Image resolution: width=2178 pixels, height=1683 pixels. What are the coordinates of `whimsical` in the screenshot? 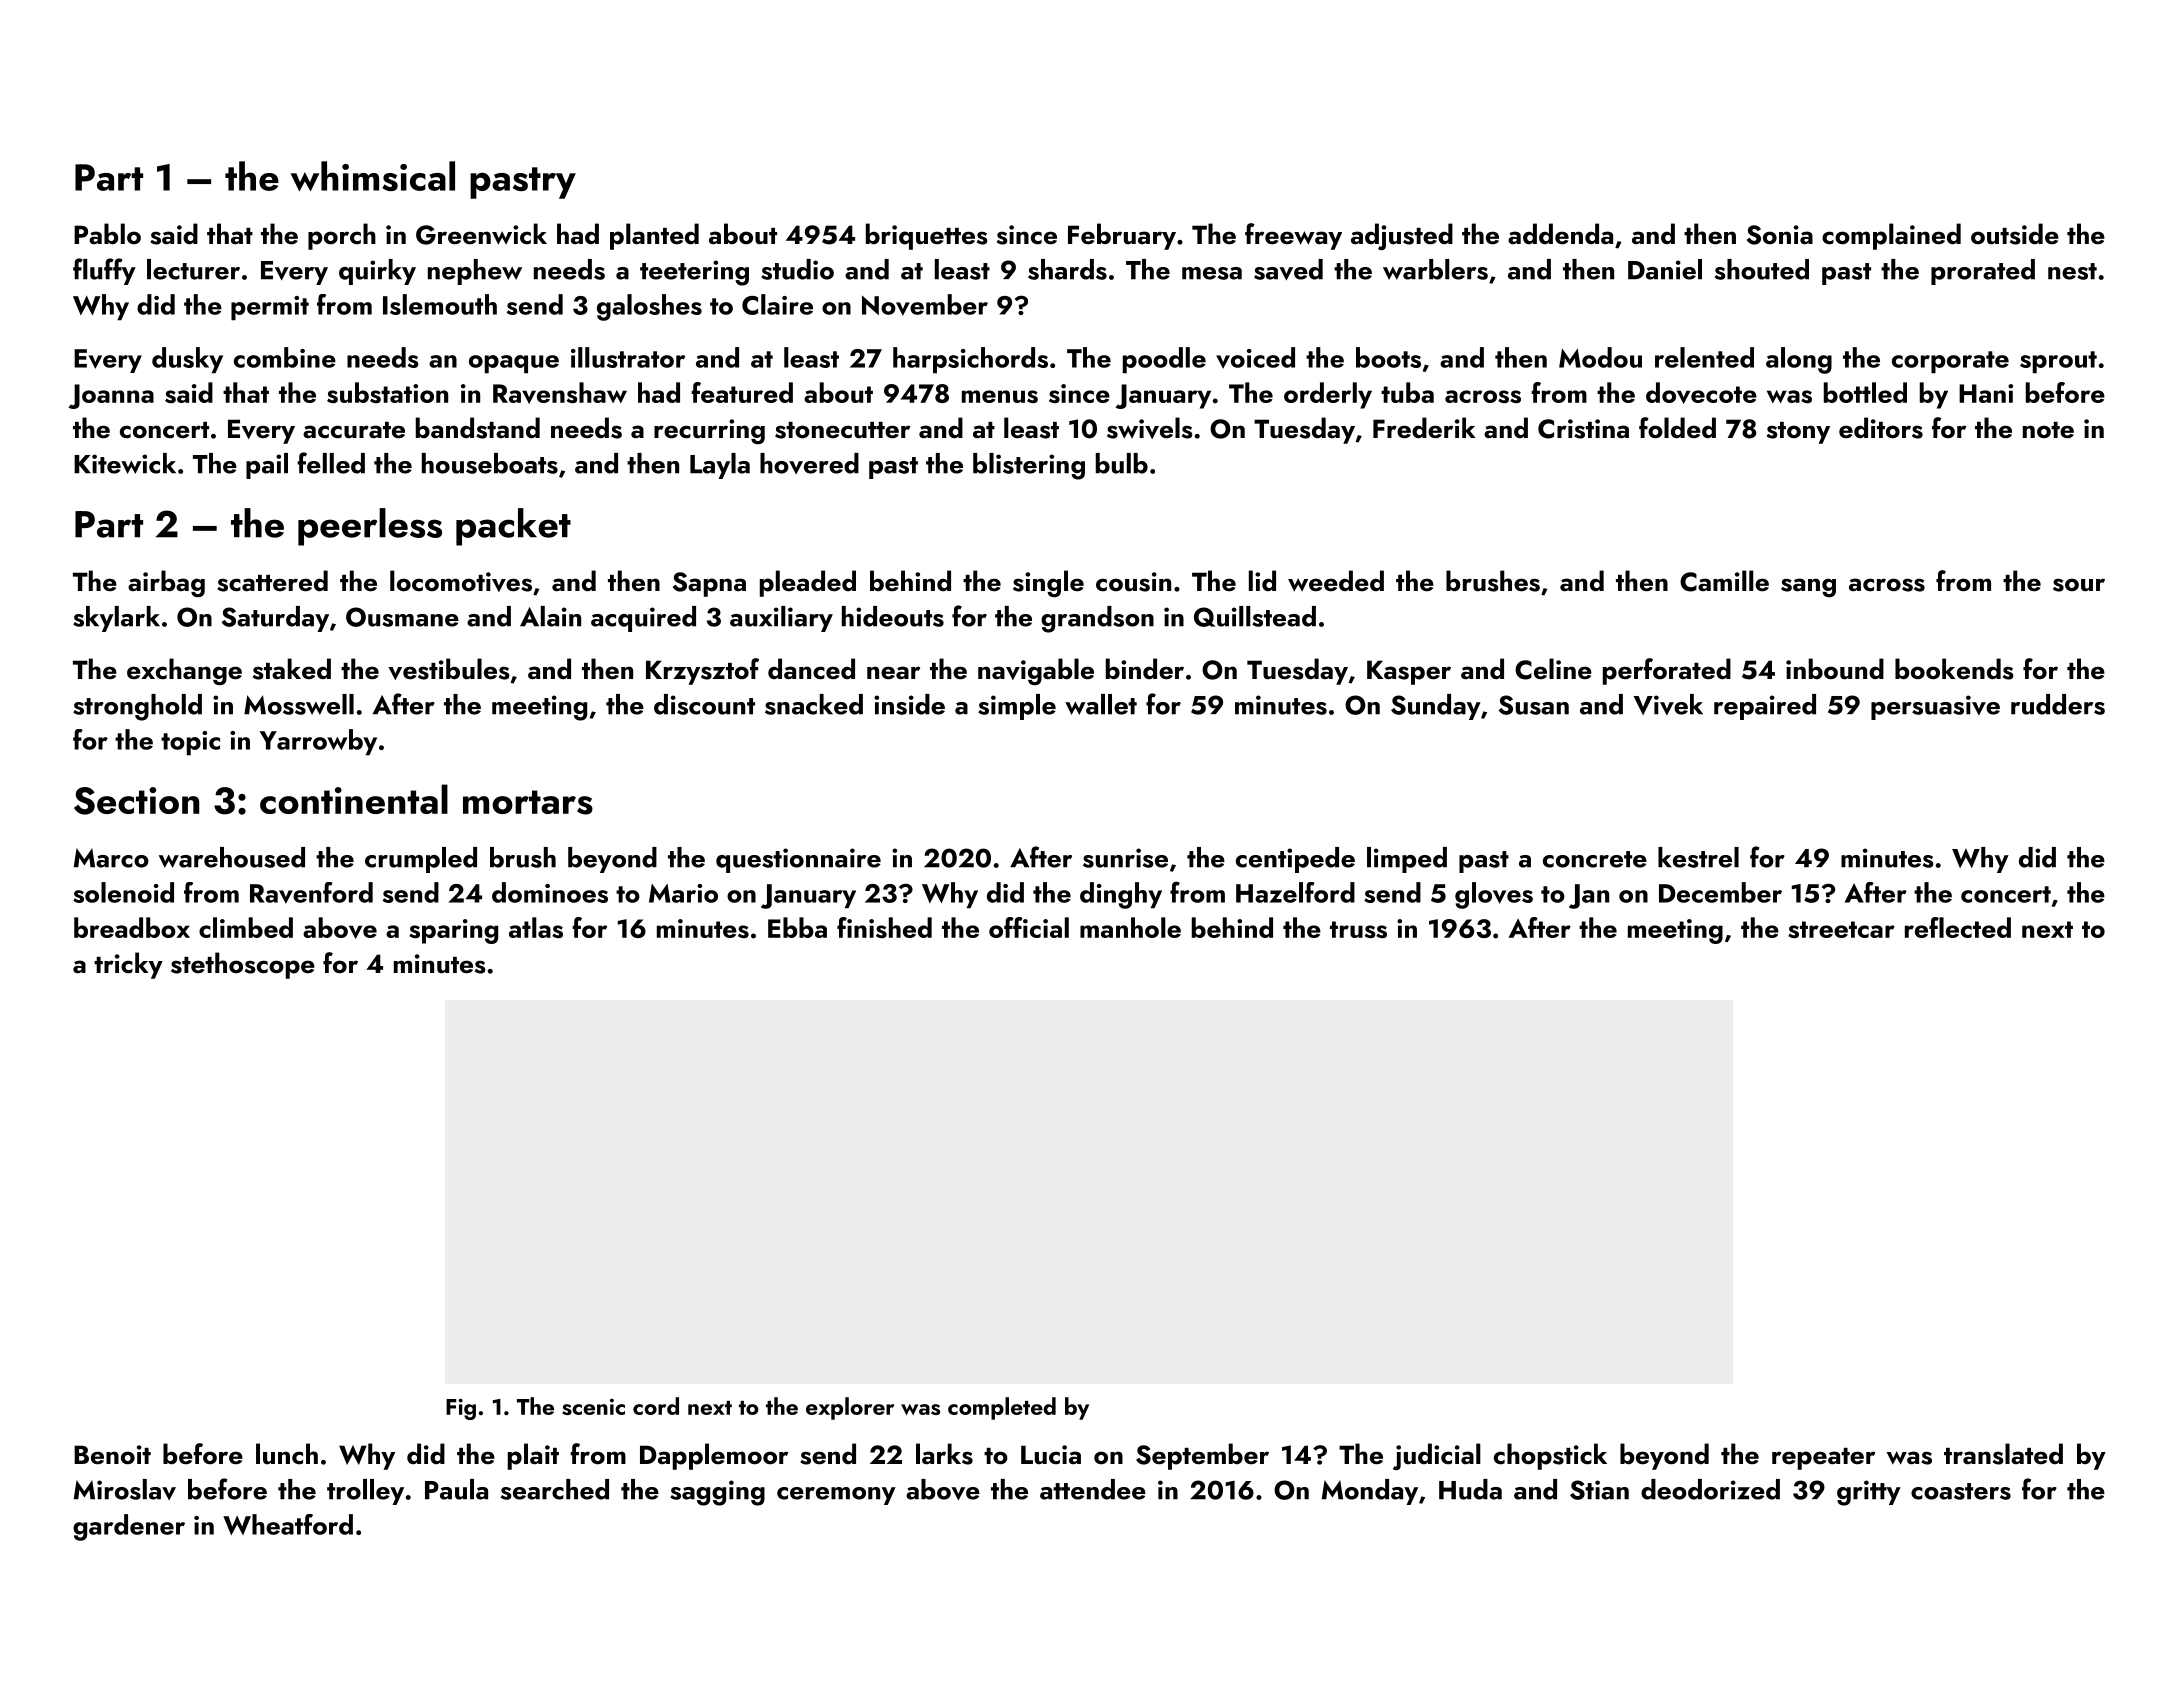 It's located at (373, 176).
